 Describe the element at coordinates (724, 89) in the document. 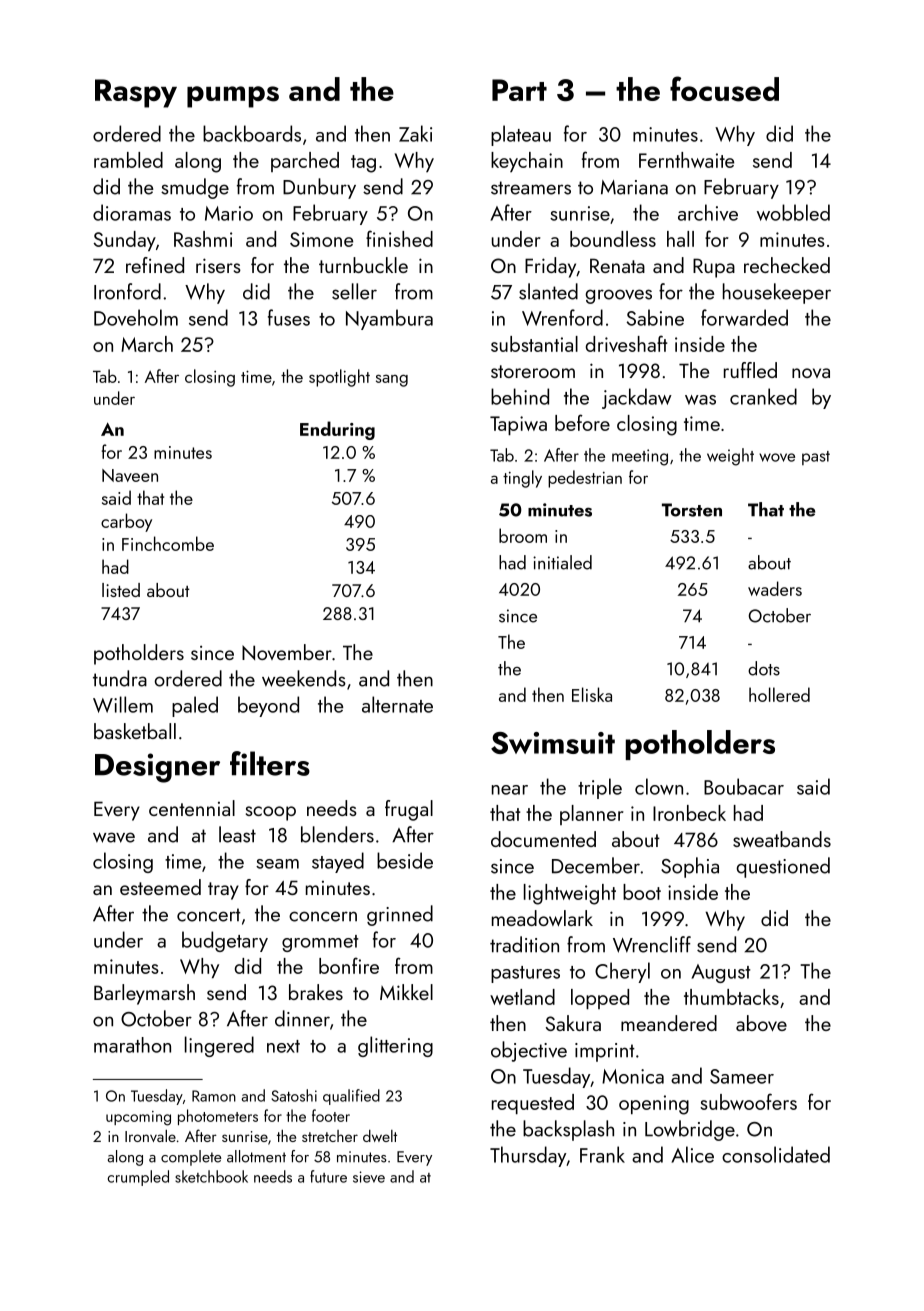

I see `focused` at that location.
